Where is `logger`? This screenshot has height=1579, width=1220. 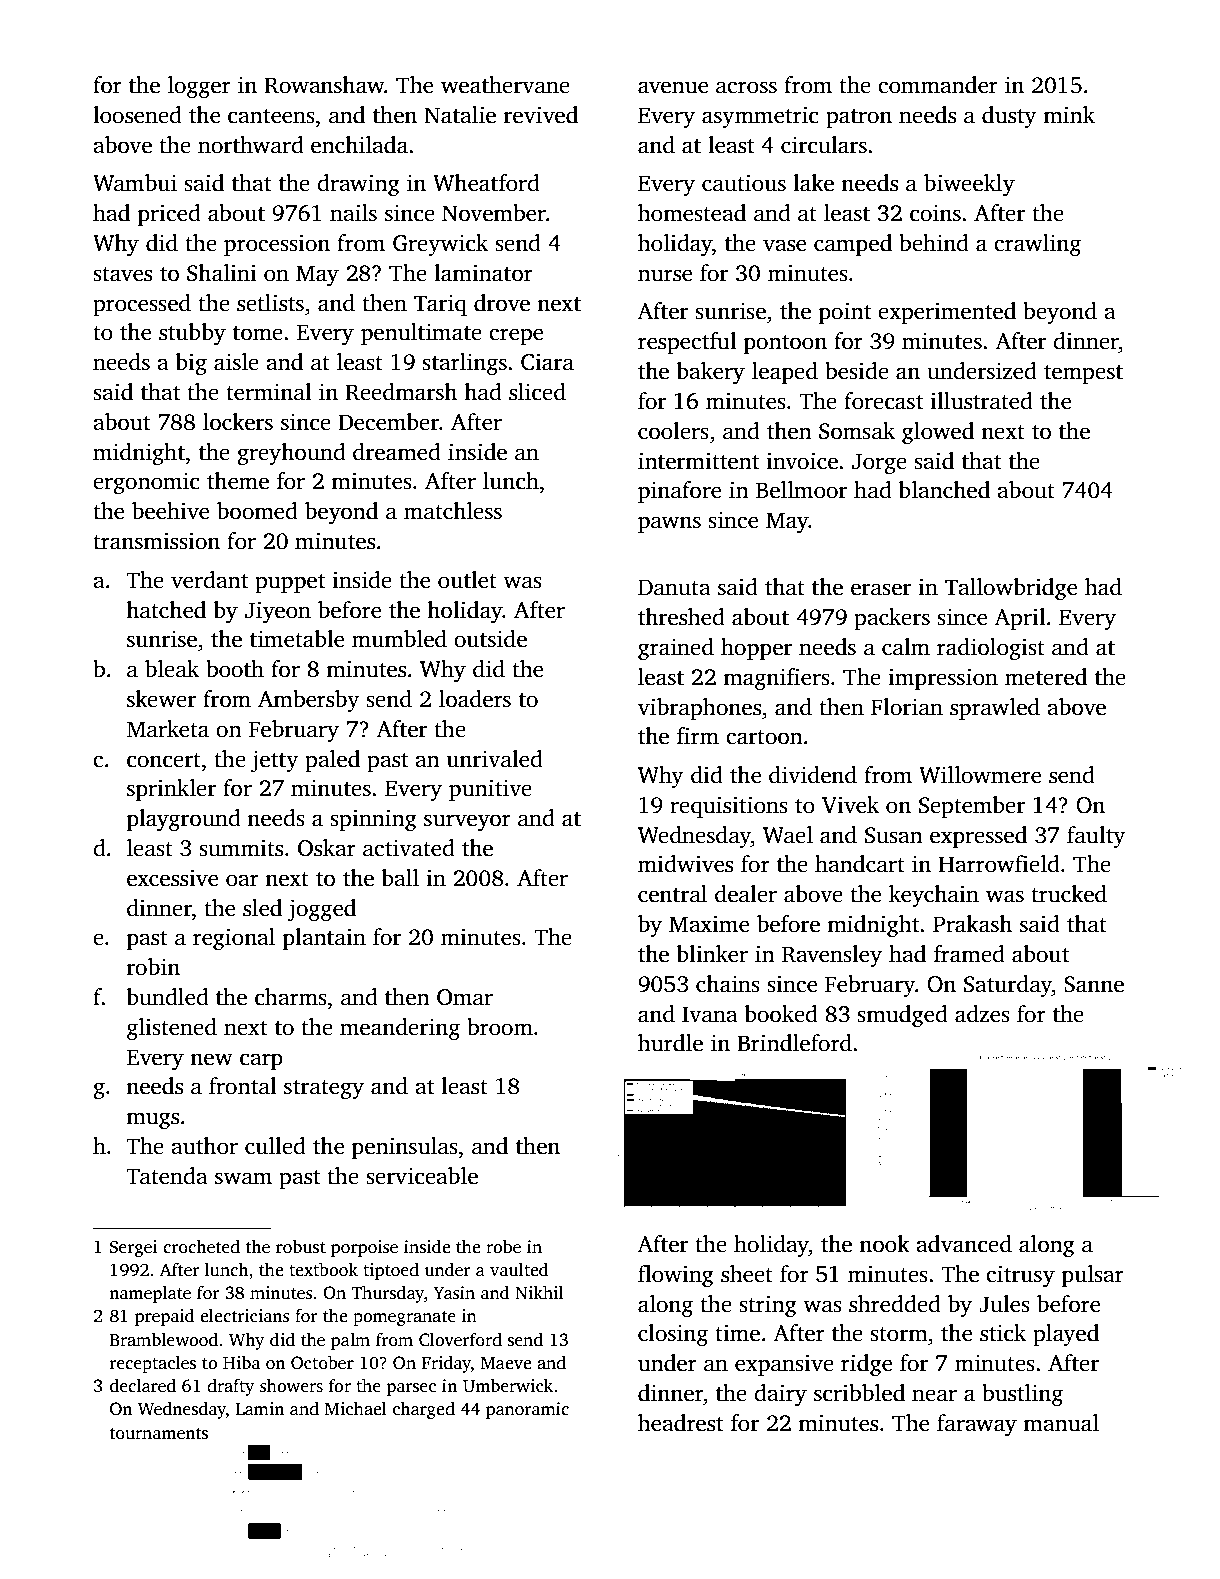 logger is located at coordinates (199, 87).
